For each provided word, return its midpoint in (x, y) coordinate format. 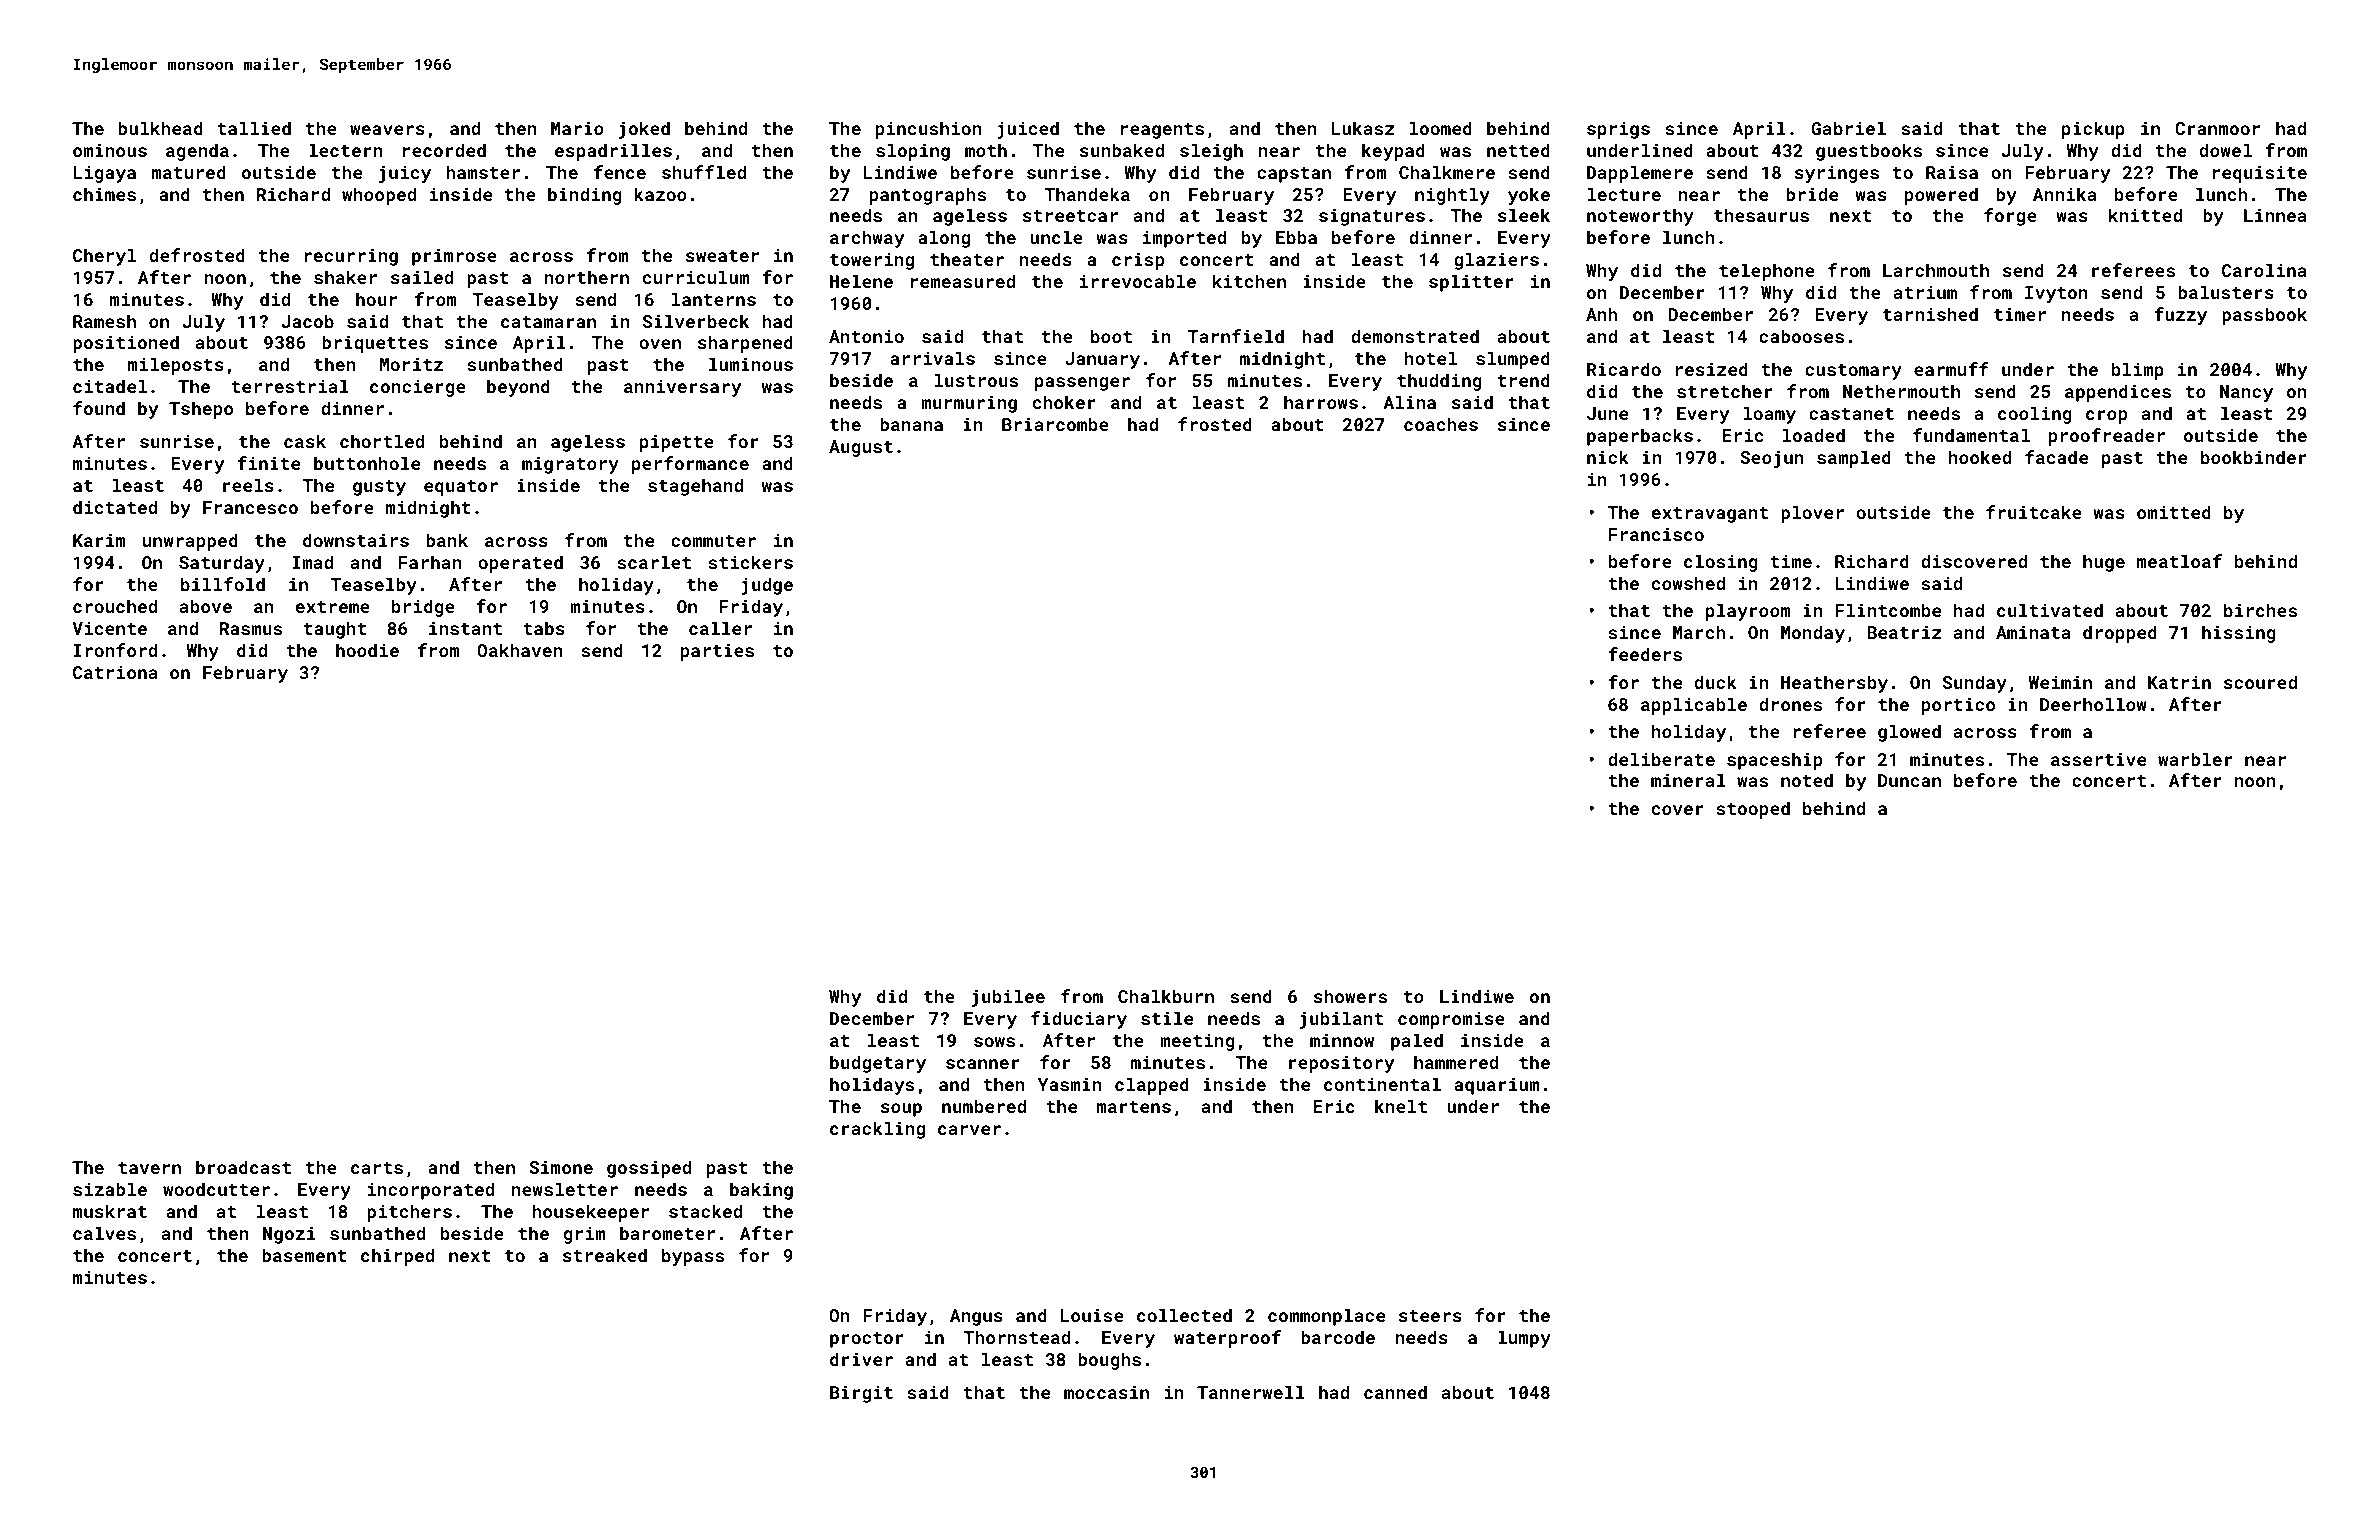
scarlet (654, 562)
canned (1395, 1392)
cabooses (1801, 336)
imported (1184, 239)
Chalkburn (1166, 996)
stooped (1753, 810)
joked (644, 130)
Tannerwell (1251, 1392)
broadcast (243, 1167)
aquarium (1496, 1086)
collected (1184, 1315)
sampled (1854, 459)
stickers (750, 562)
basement (304, 1255)
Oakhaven (520, 650)
